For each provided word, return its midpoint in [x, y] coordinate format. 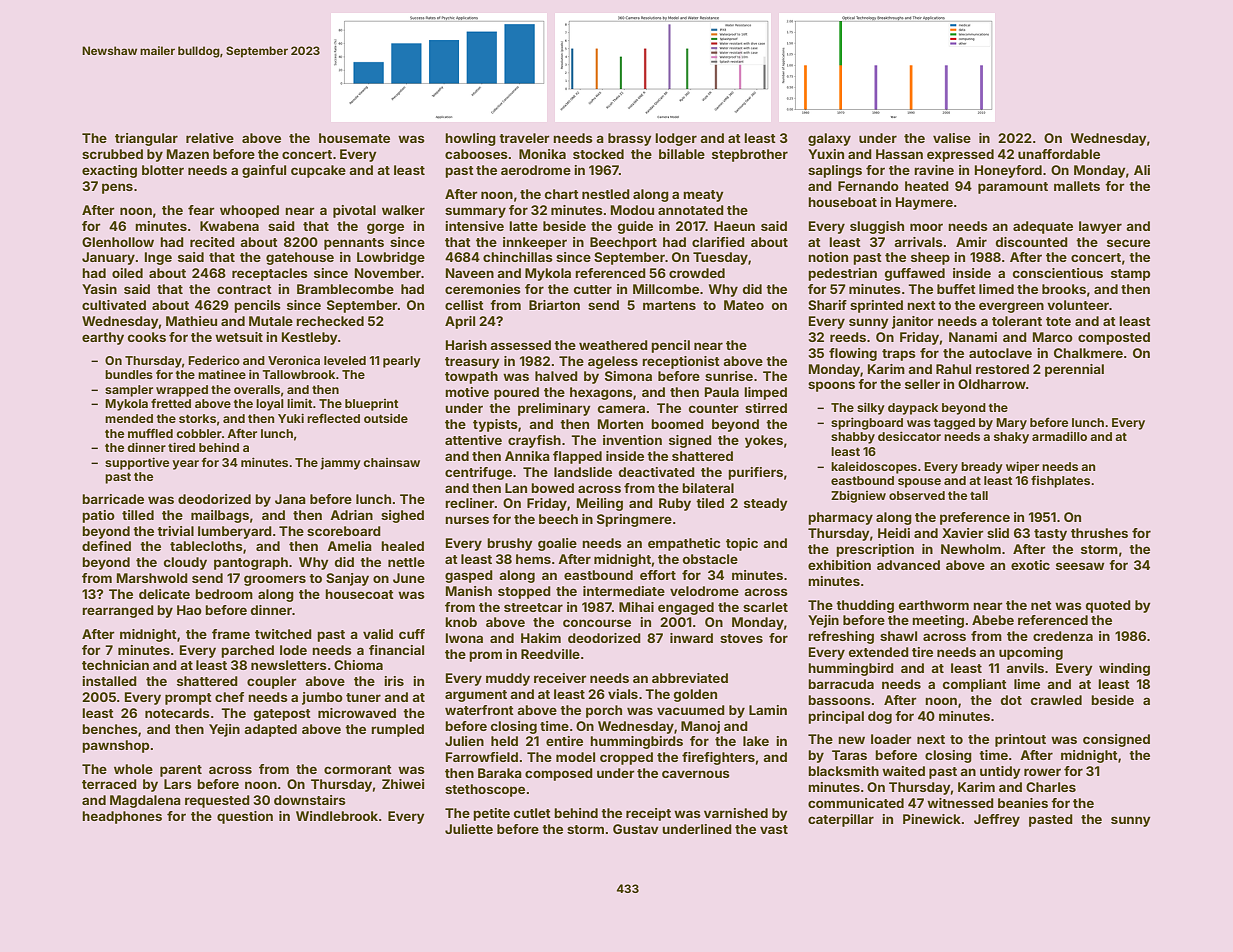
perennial [1074, 370]
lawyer [1100, 227]
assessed [520, 345]
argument [476, 696]
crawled [1056, 700]
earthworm [934, 605]
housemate [354, 138]
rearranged [118, 611]
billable [682, 154]
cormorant [358, 769]
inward [691, 638]
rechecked [330, 321]
